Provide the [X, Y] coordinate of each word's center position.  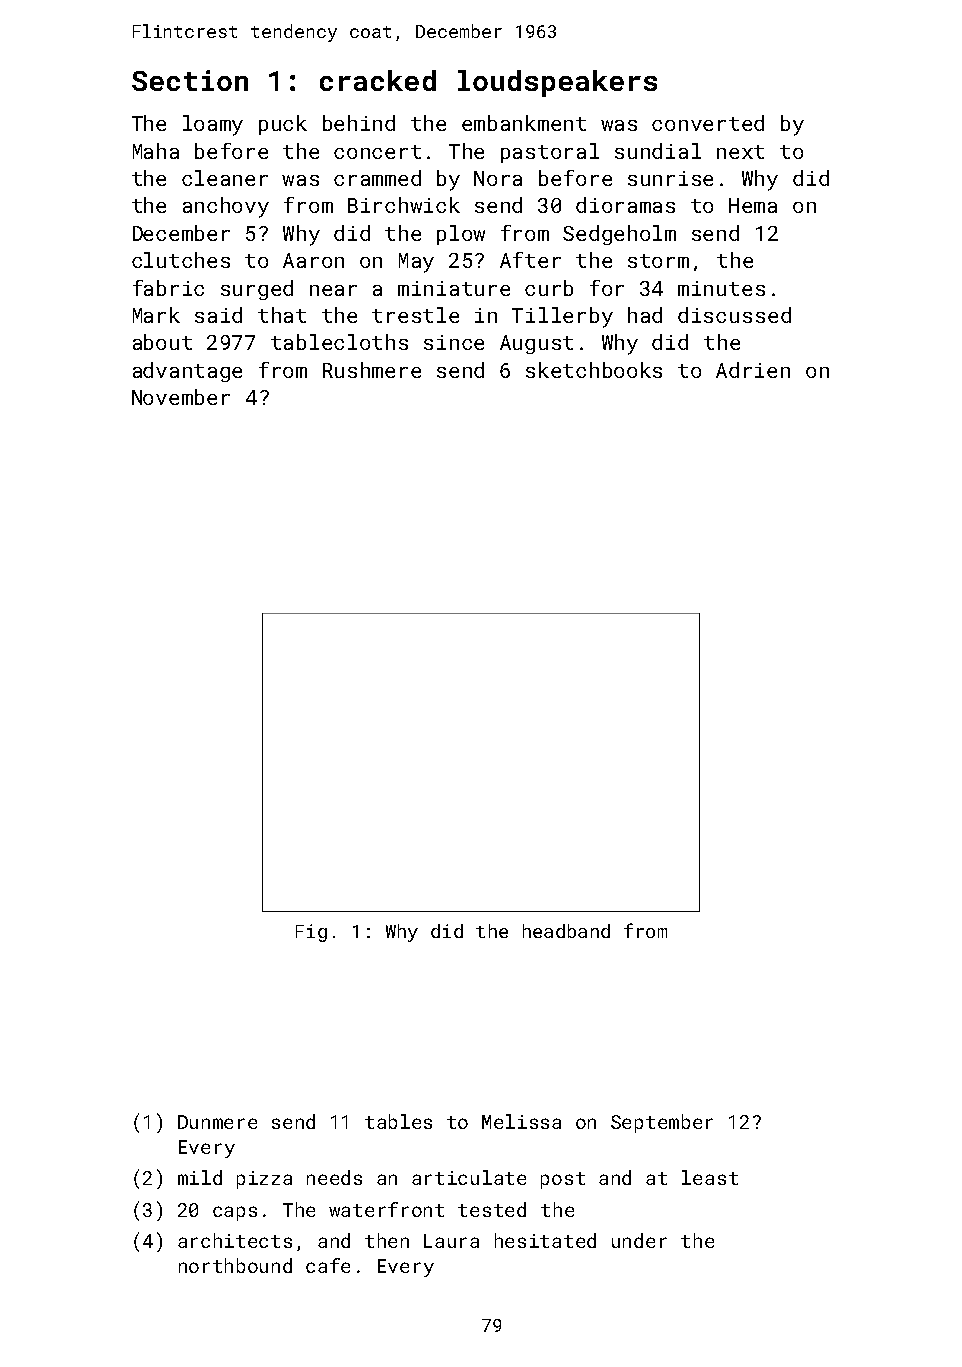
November [181, 397]
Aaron [313, 260]
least [710, 1177]
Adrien [753, 370]
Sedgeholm [619, 235]
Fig [311, 933]
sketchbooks [594, 370]
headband [566, 931]
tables [398, 1121]
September [662, 1123]
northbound [235, 1265]
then [387, 1240]
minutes [721, 288]
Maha [156, 151]
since [454, 342]
